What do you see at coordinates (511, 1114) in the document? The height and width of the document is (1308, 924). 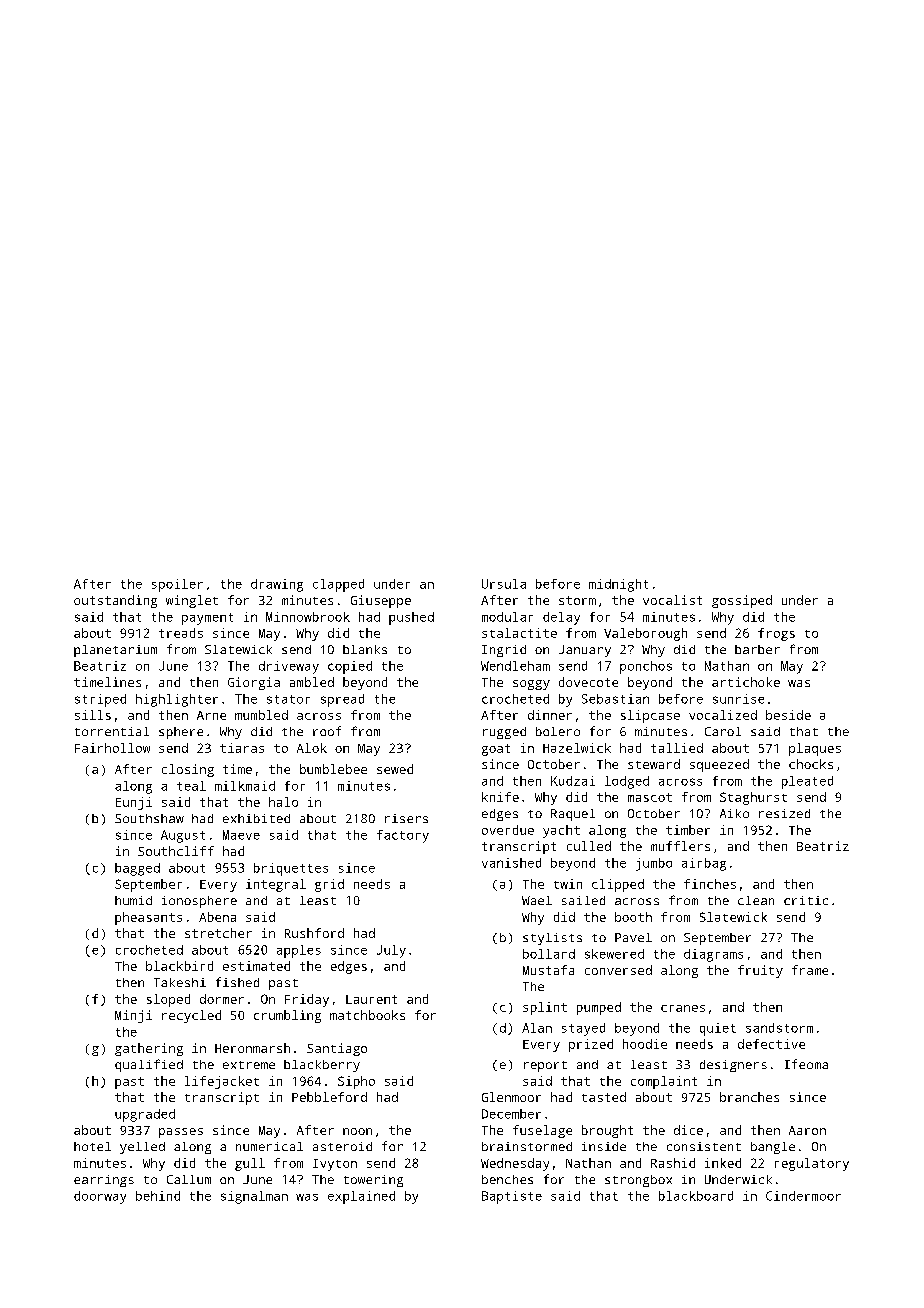 I see `December` at bounding box center [511, 1114].
